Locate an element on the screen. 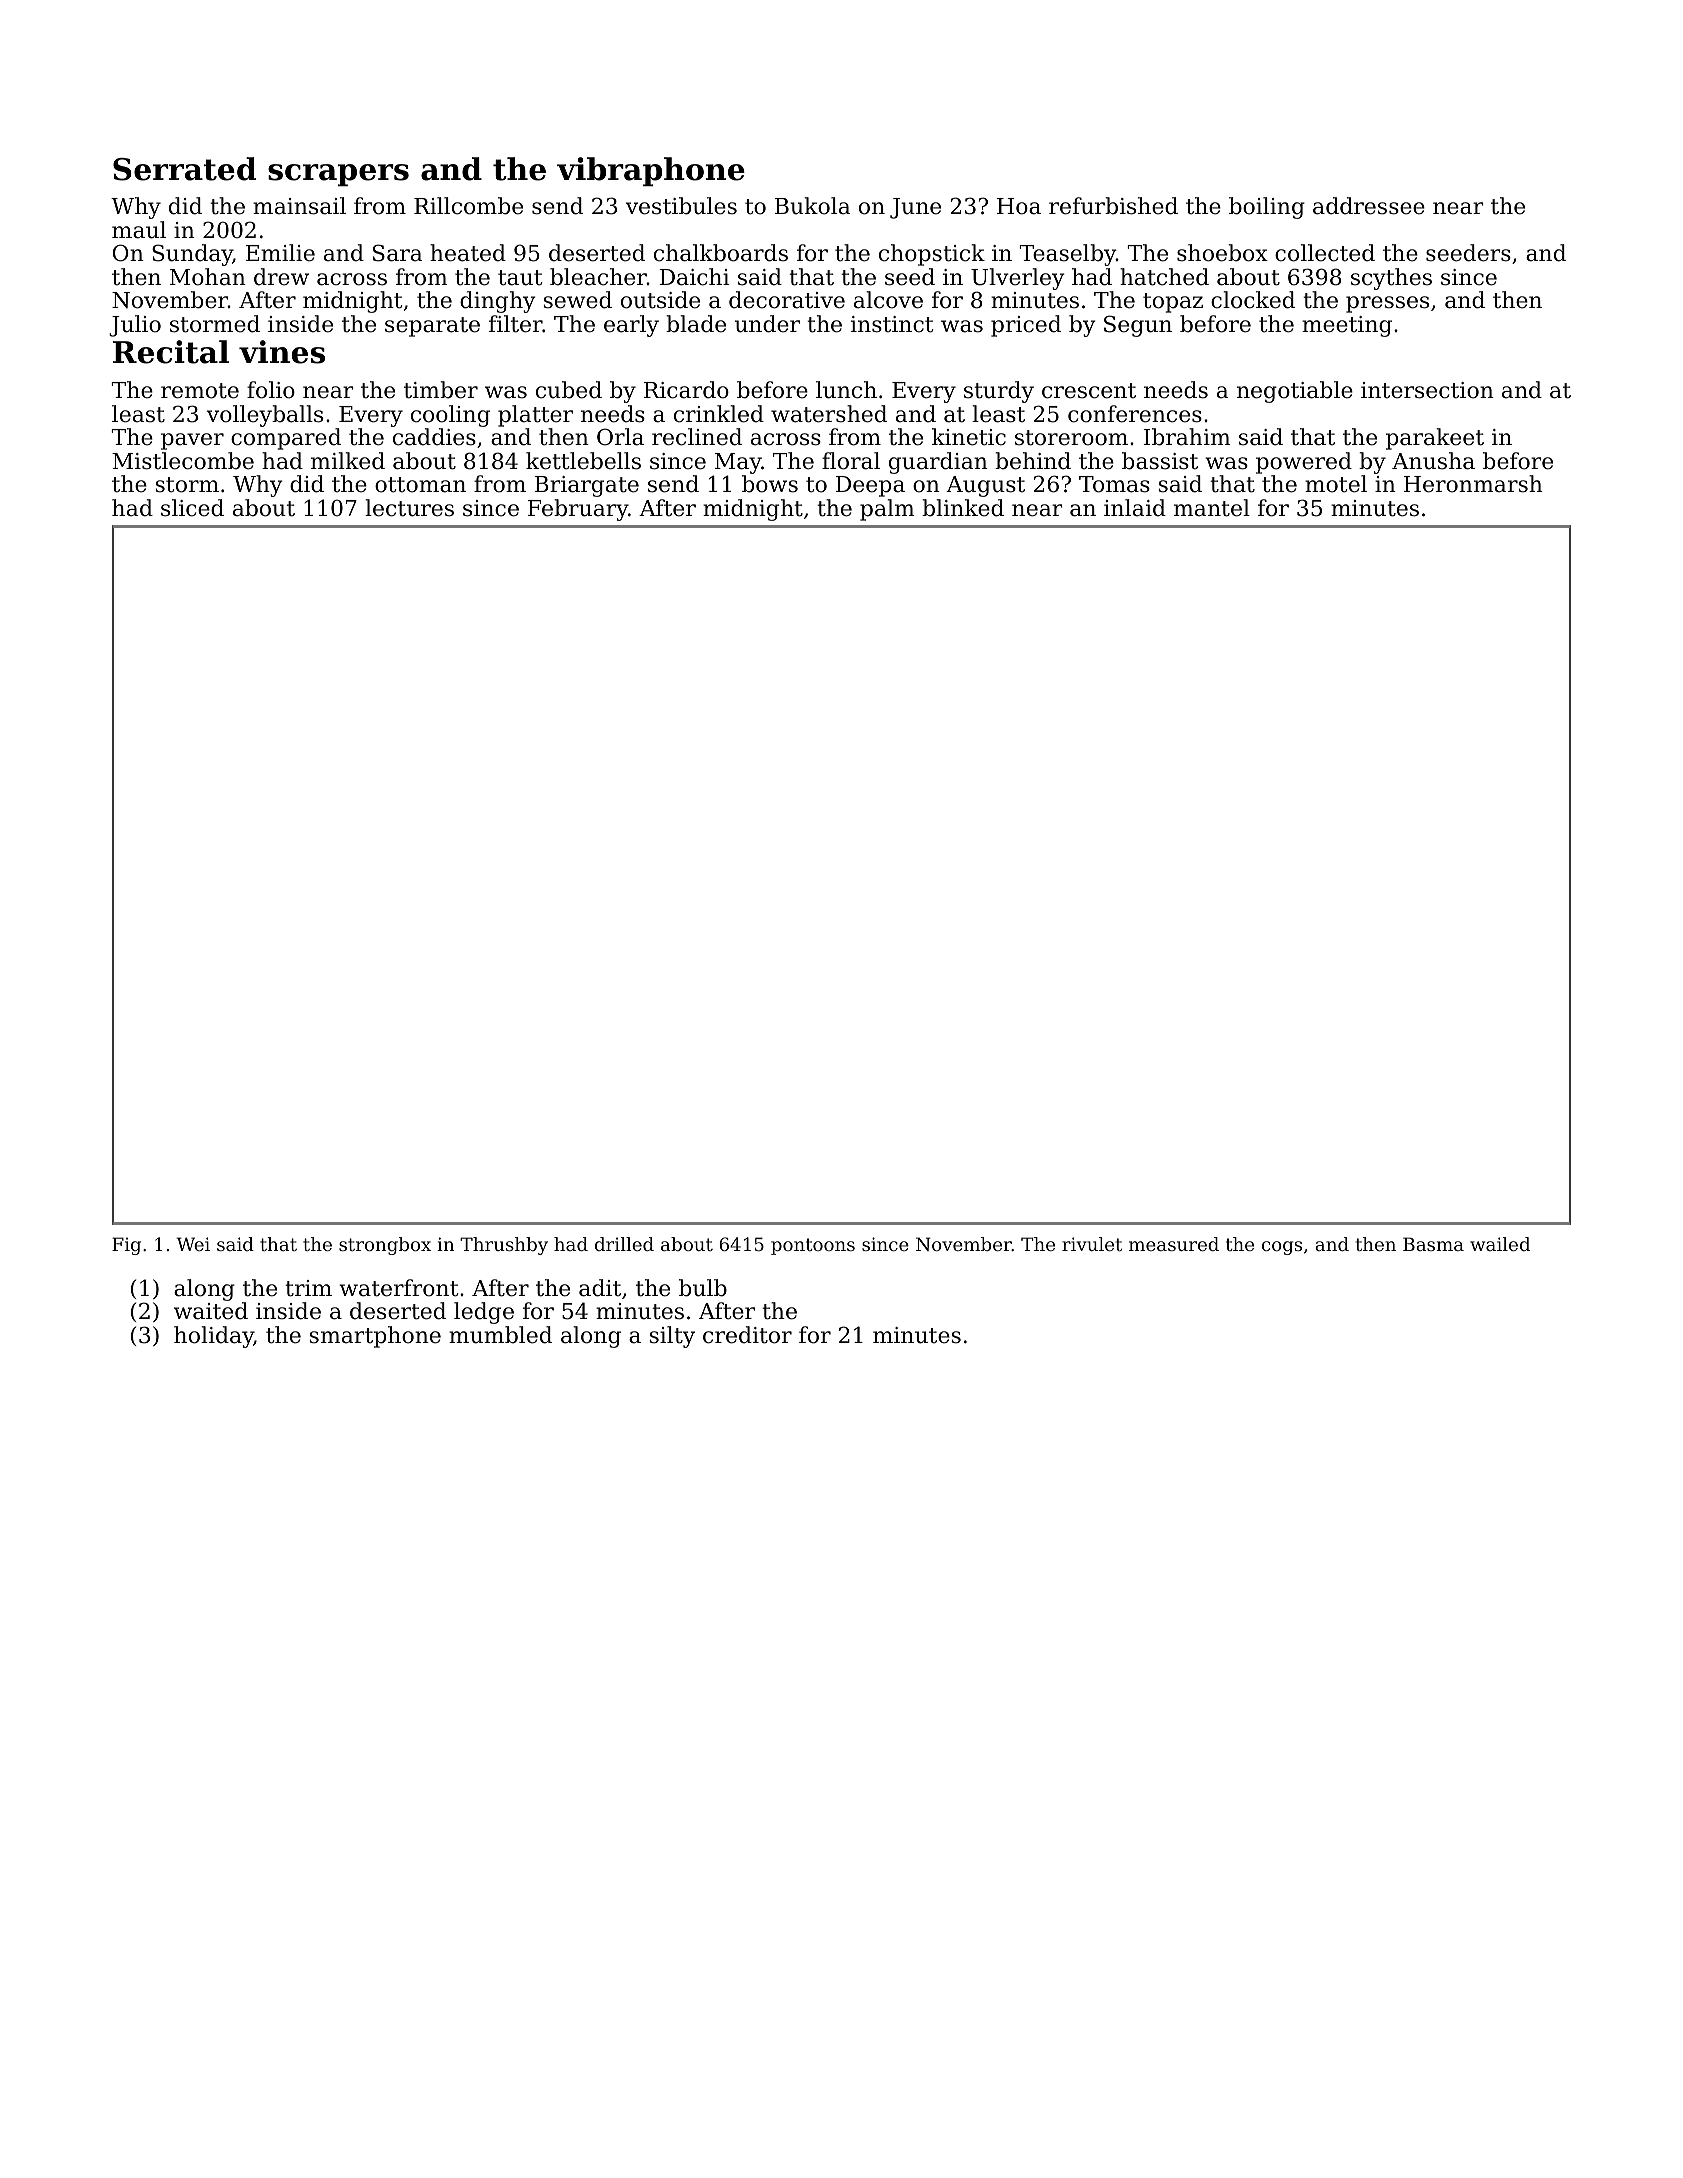 This screenshot has width=1683, height=2178. vibraphone is located at coordinates (651, 171).
